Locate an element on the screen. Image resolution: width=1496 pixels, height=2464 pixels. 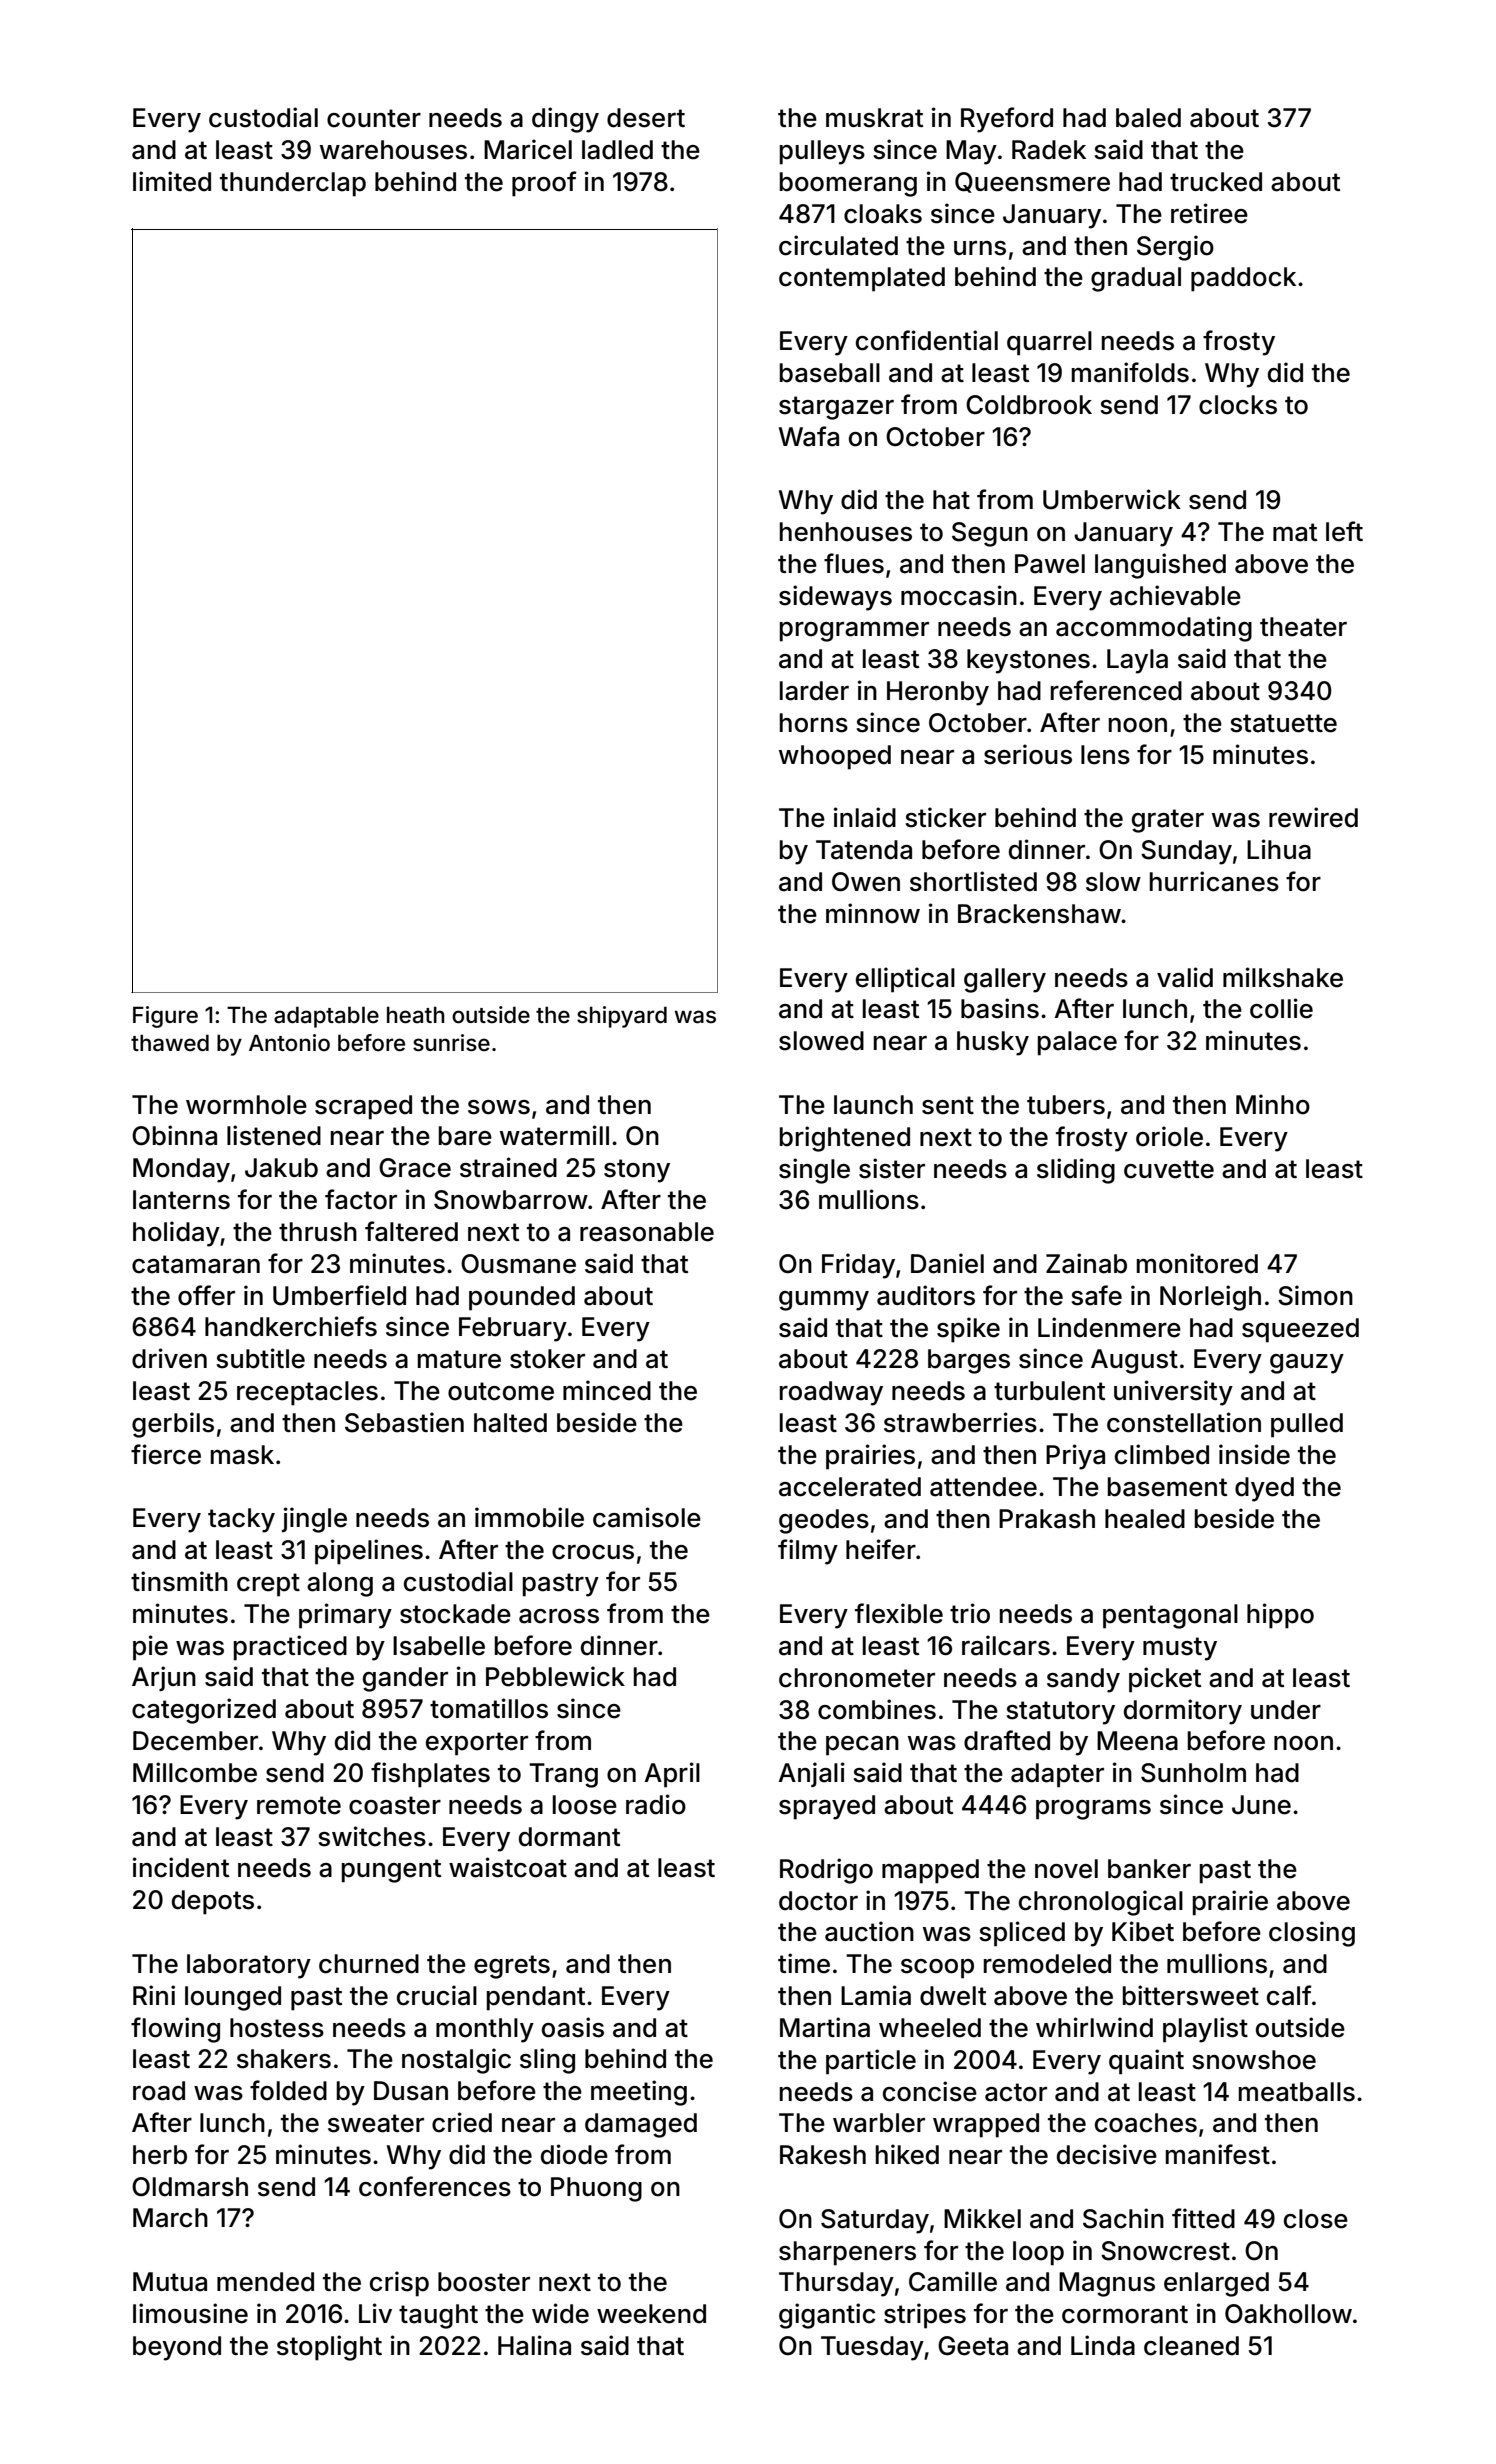
Figure is located at coordinates (165, 1017).
